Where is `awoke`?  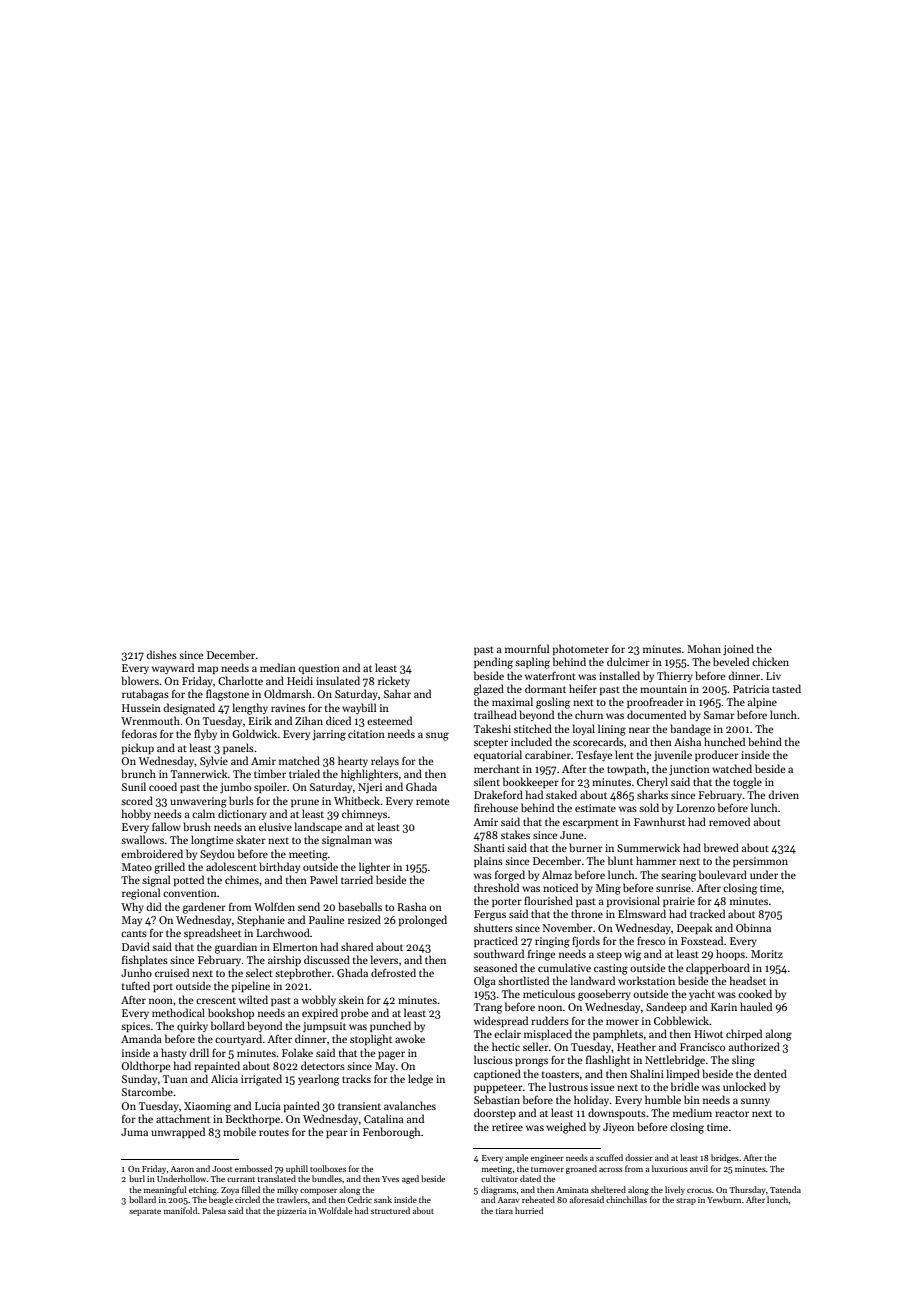 awoke is located at coordinates (410, 1038).
